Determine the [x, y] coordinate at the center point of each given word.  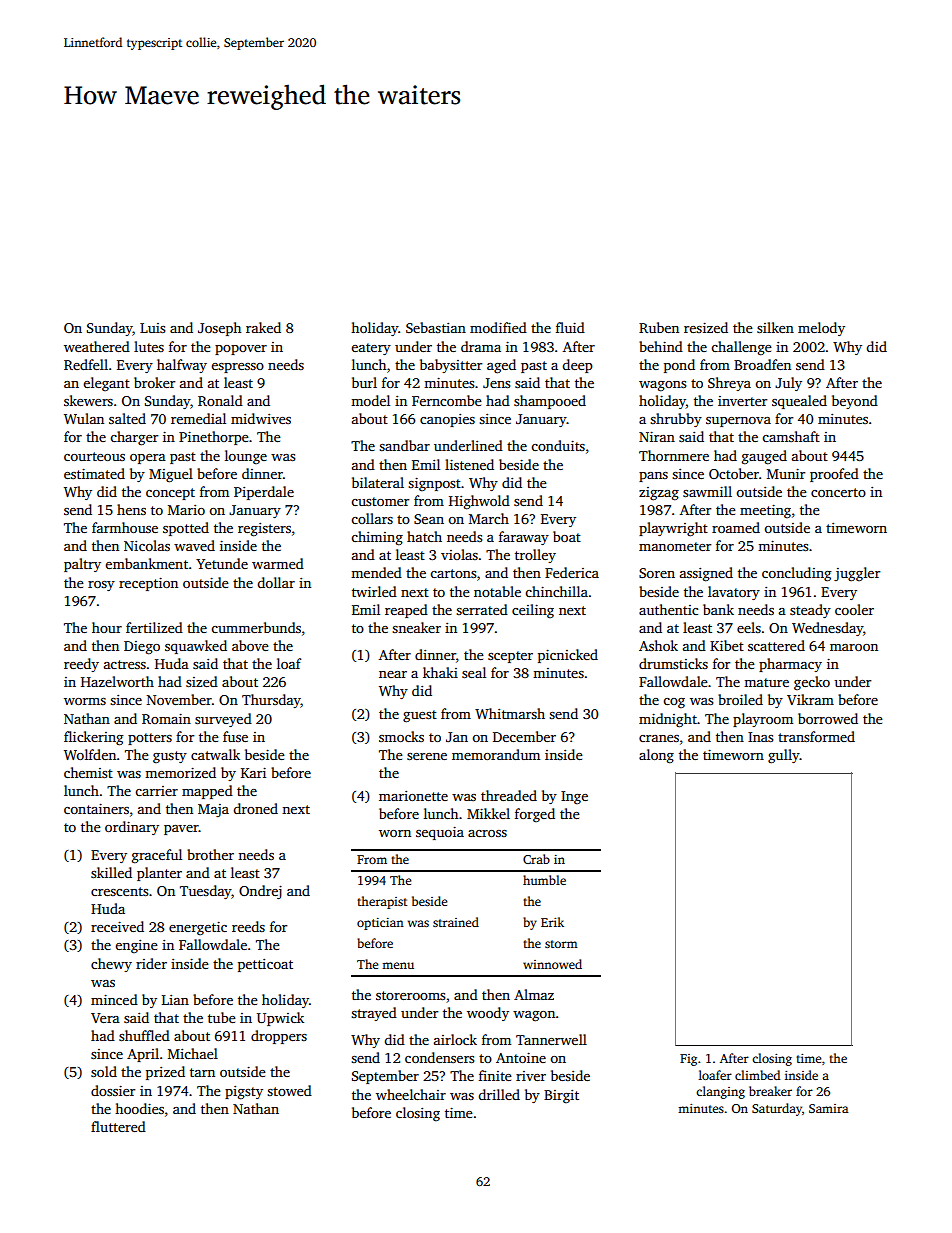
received [117, 926]
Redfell [86, 364]
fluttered [118, 1126]
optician [380, 924]
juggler [857, 574]
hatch [424, 536]
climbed [757, 1075]
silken [775, 327]
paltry [82, 565]
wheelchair [411, 1094]
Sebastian [436, 327]
